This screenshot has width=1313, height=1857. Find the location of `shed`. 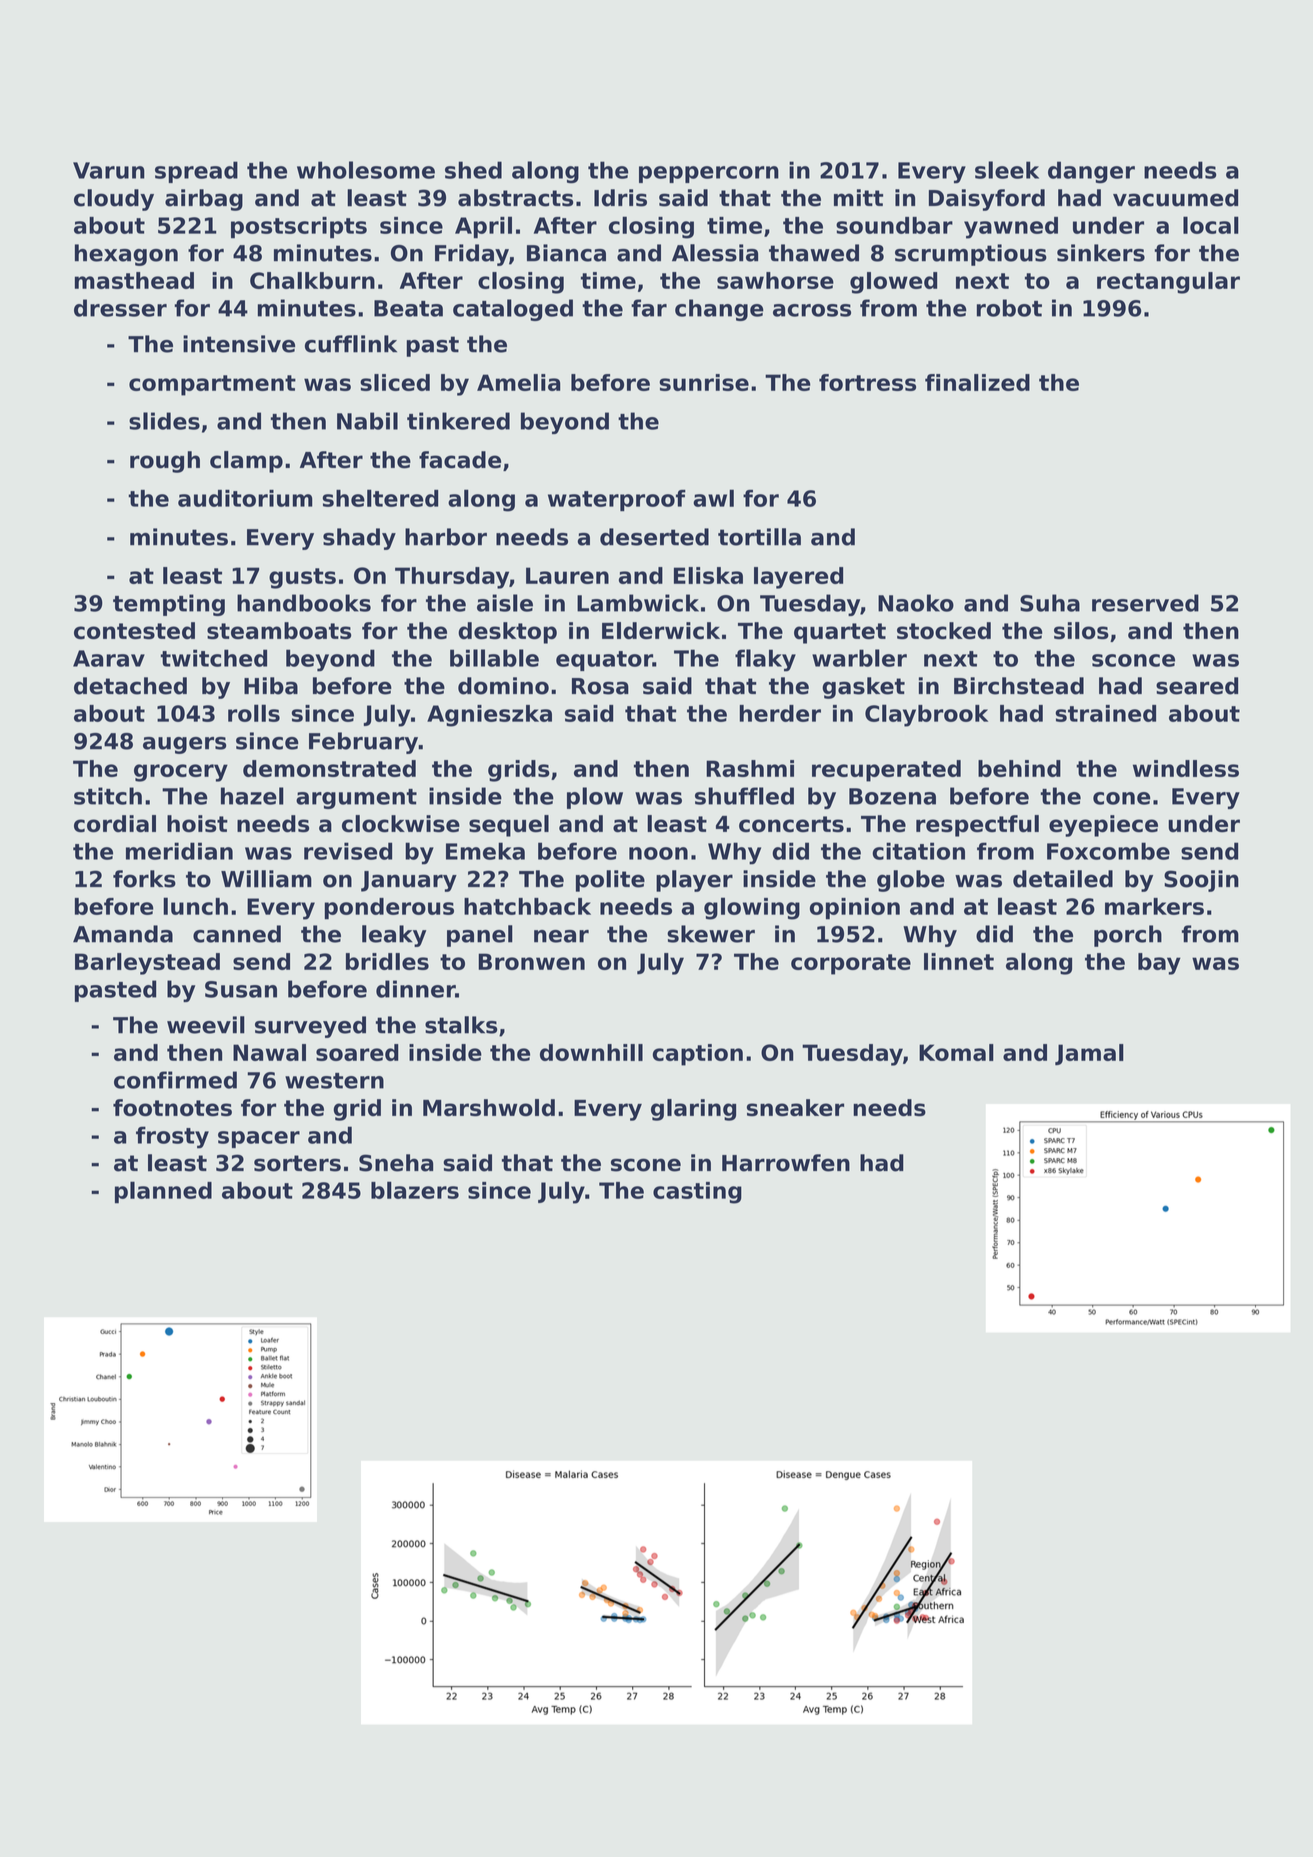

shed is located at coordinates (473, 170).
